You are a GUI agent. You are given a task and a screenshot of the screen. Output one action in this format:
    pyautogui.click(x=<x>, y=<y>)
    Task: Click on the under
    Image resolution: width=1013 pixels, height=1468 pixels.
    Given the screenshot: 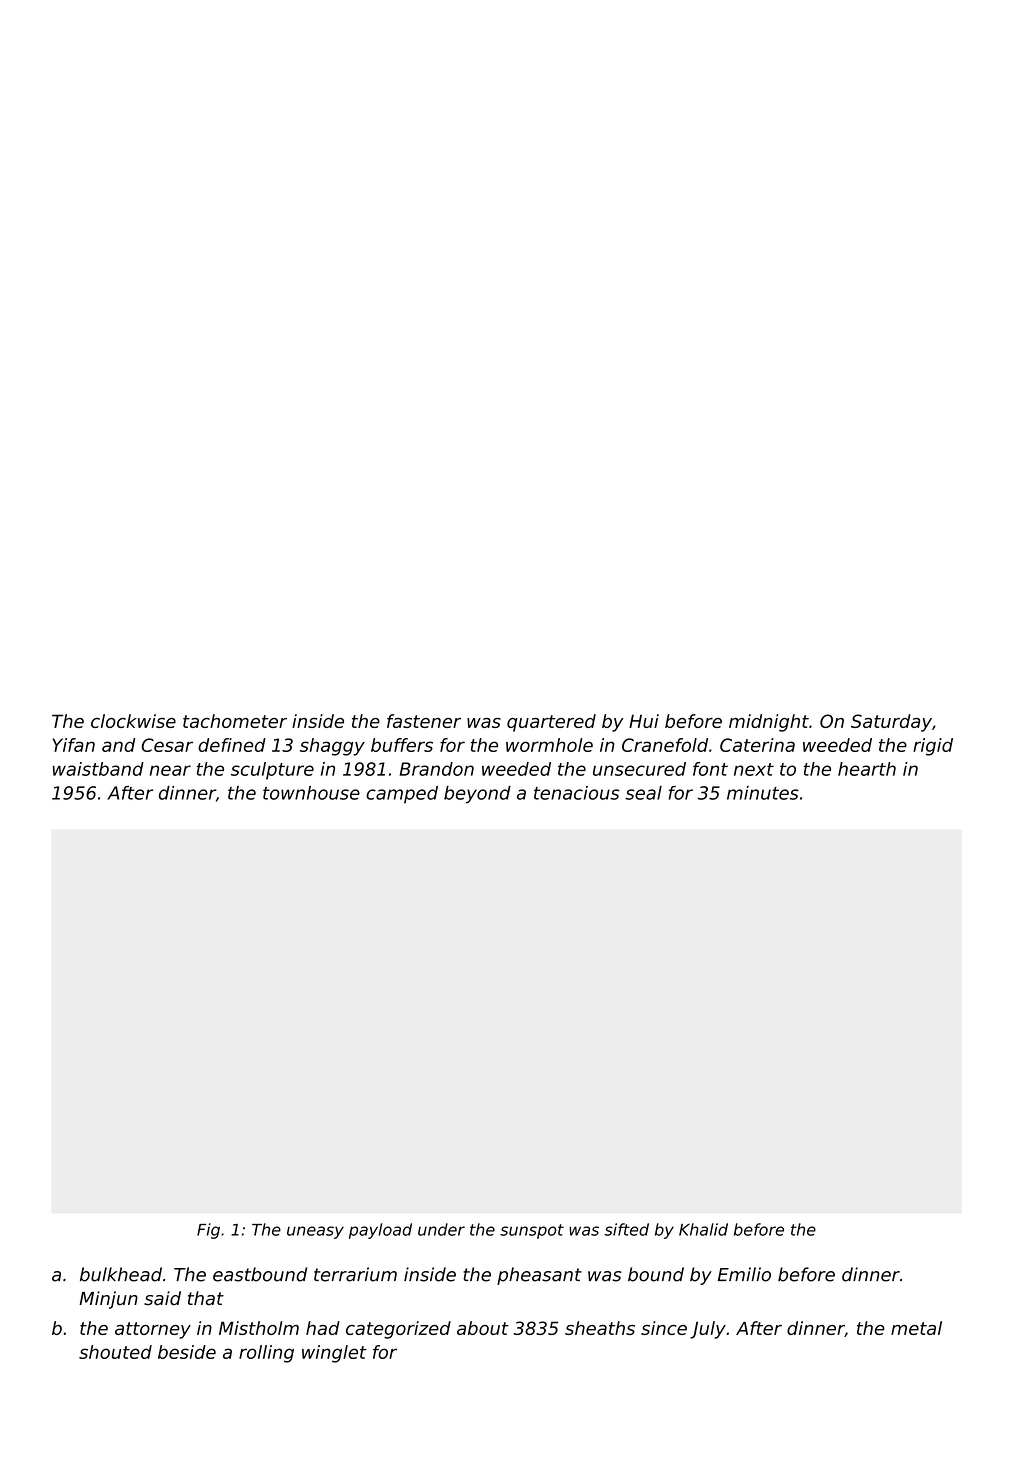 What is the action you would take?
    pyautogui.click(x=441, y=1229)
